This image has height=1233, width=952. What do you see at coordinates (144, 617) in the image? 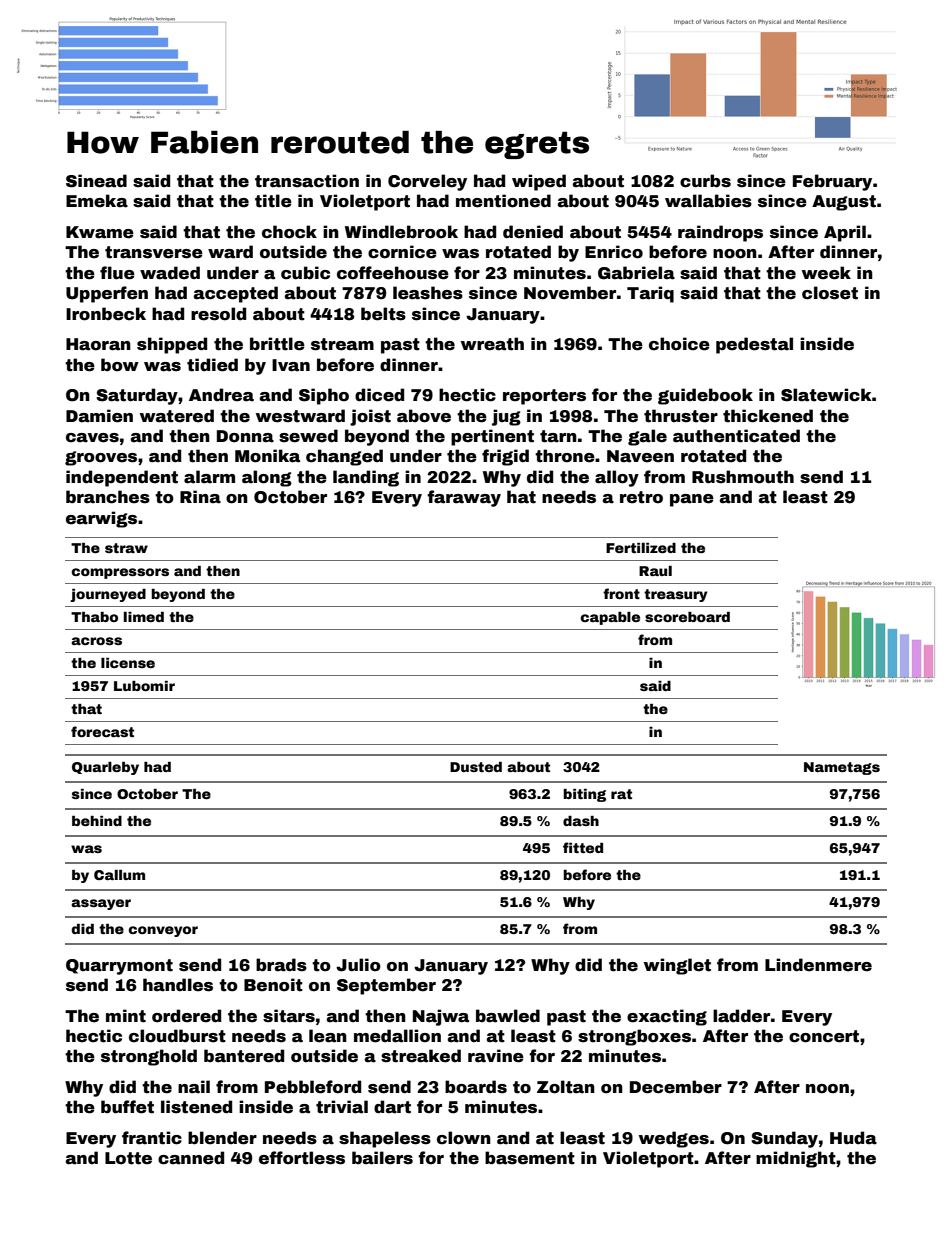
I see `limed` at bounding box center [144, 617].
